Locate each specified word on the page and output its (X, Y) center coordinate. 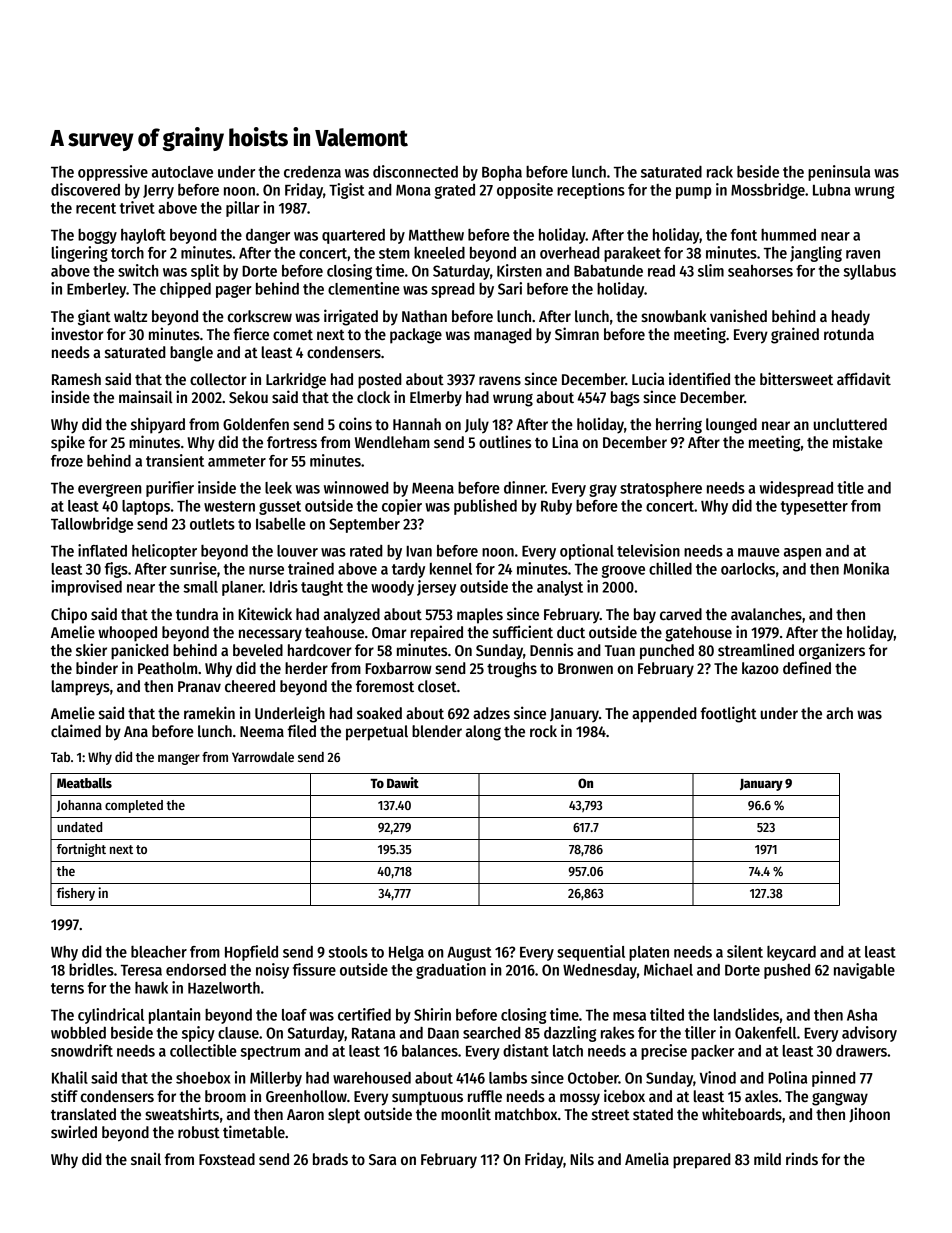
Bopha (502, 173)
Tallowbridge (92, 525)
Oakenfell (765, 1033)
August (469, 954)
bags (625, 399)
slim (711, 270)
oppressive (113, 173)
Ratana (373, 1033)
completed (134, 806)
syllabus (869, 272)
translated (83, 1114)
